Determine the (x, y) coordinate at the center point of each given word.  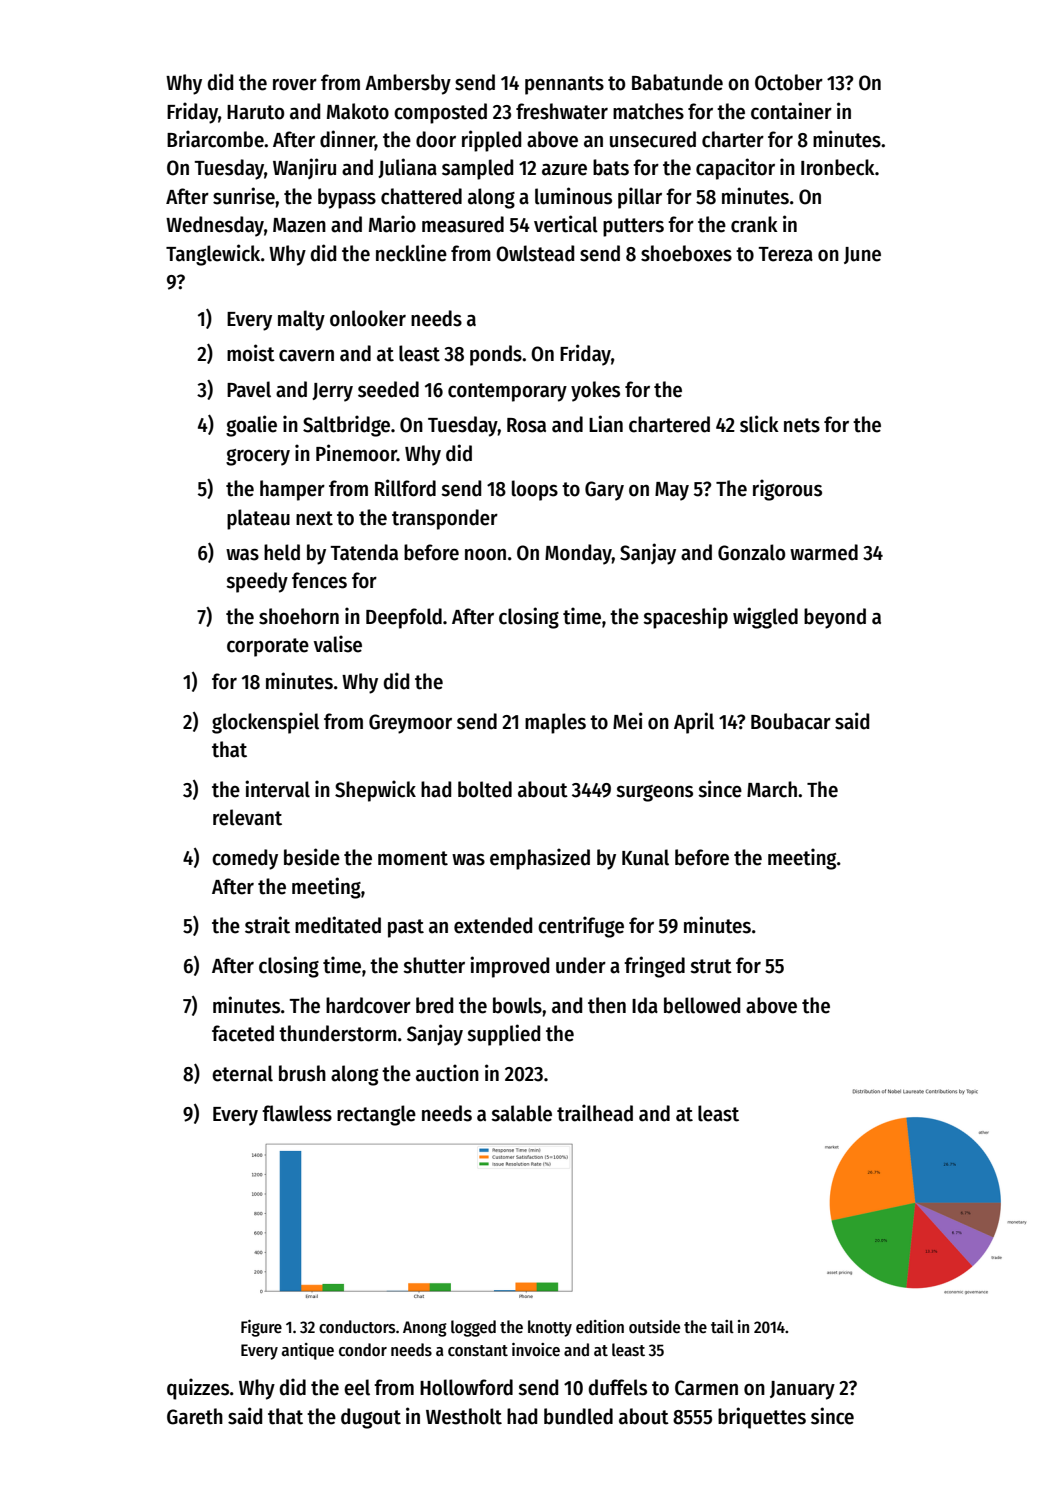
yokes (595, 391)
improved (509, 967)
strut (711, 966)
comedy (245, 859)
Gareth (195, 1416)
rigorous (787, 490)
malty (301, 320)
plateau (258, 519)
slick (759, 424)
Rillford (405, 488)
